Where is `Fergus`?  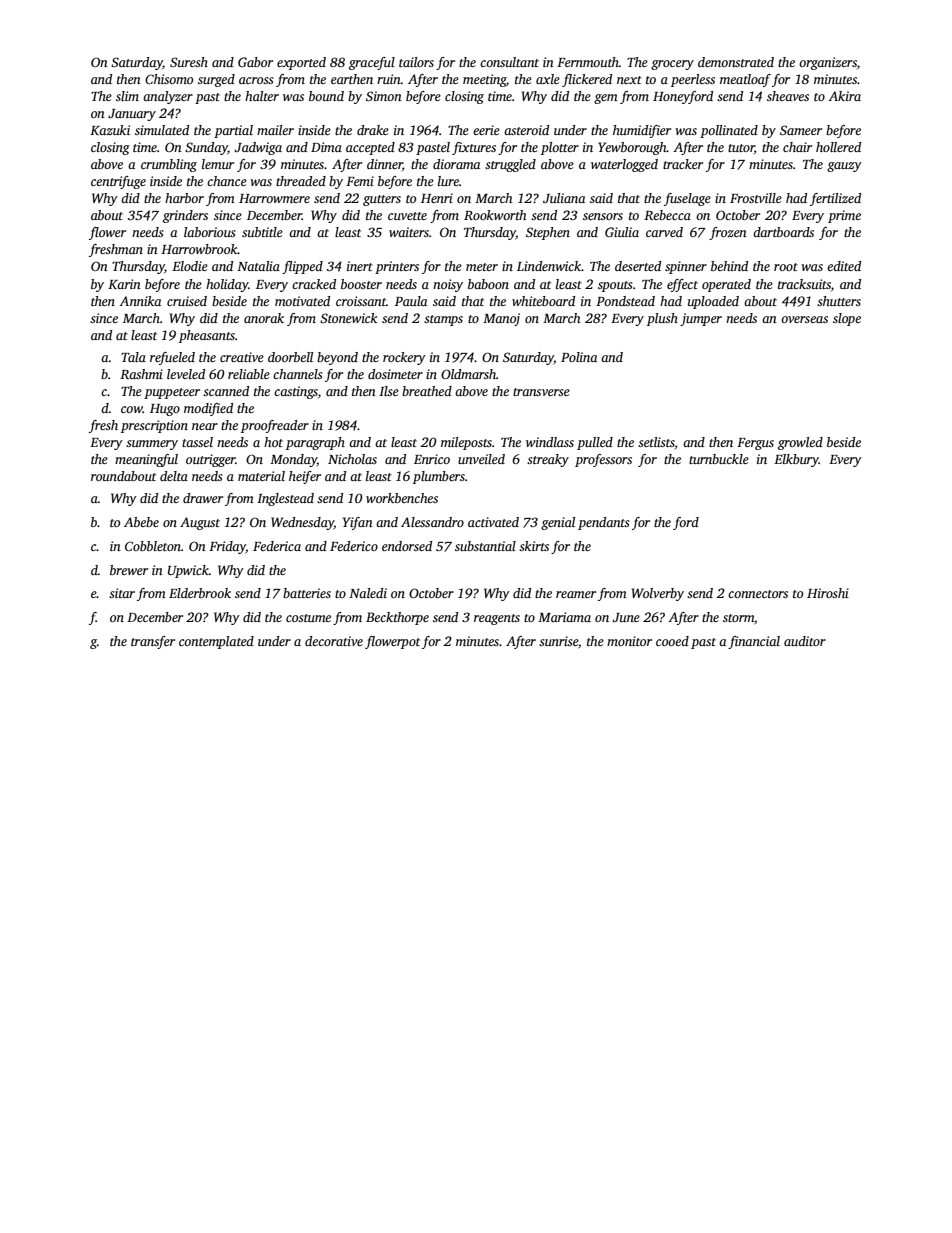
Fergus is located at coordinates (755, 444).
